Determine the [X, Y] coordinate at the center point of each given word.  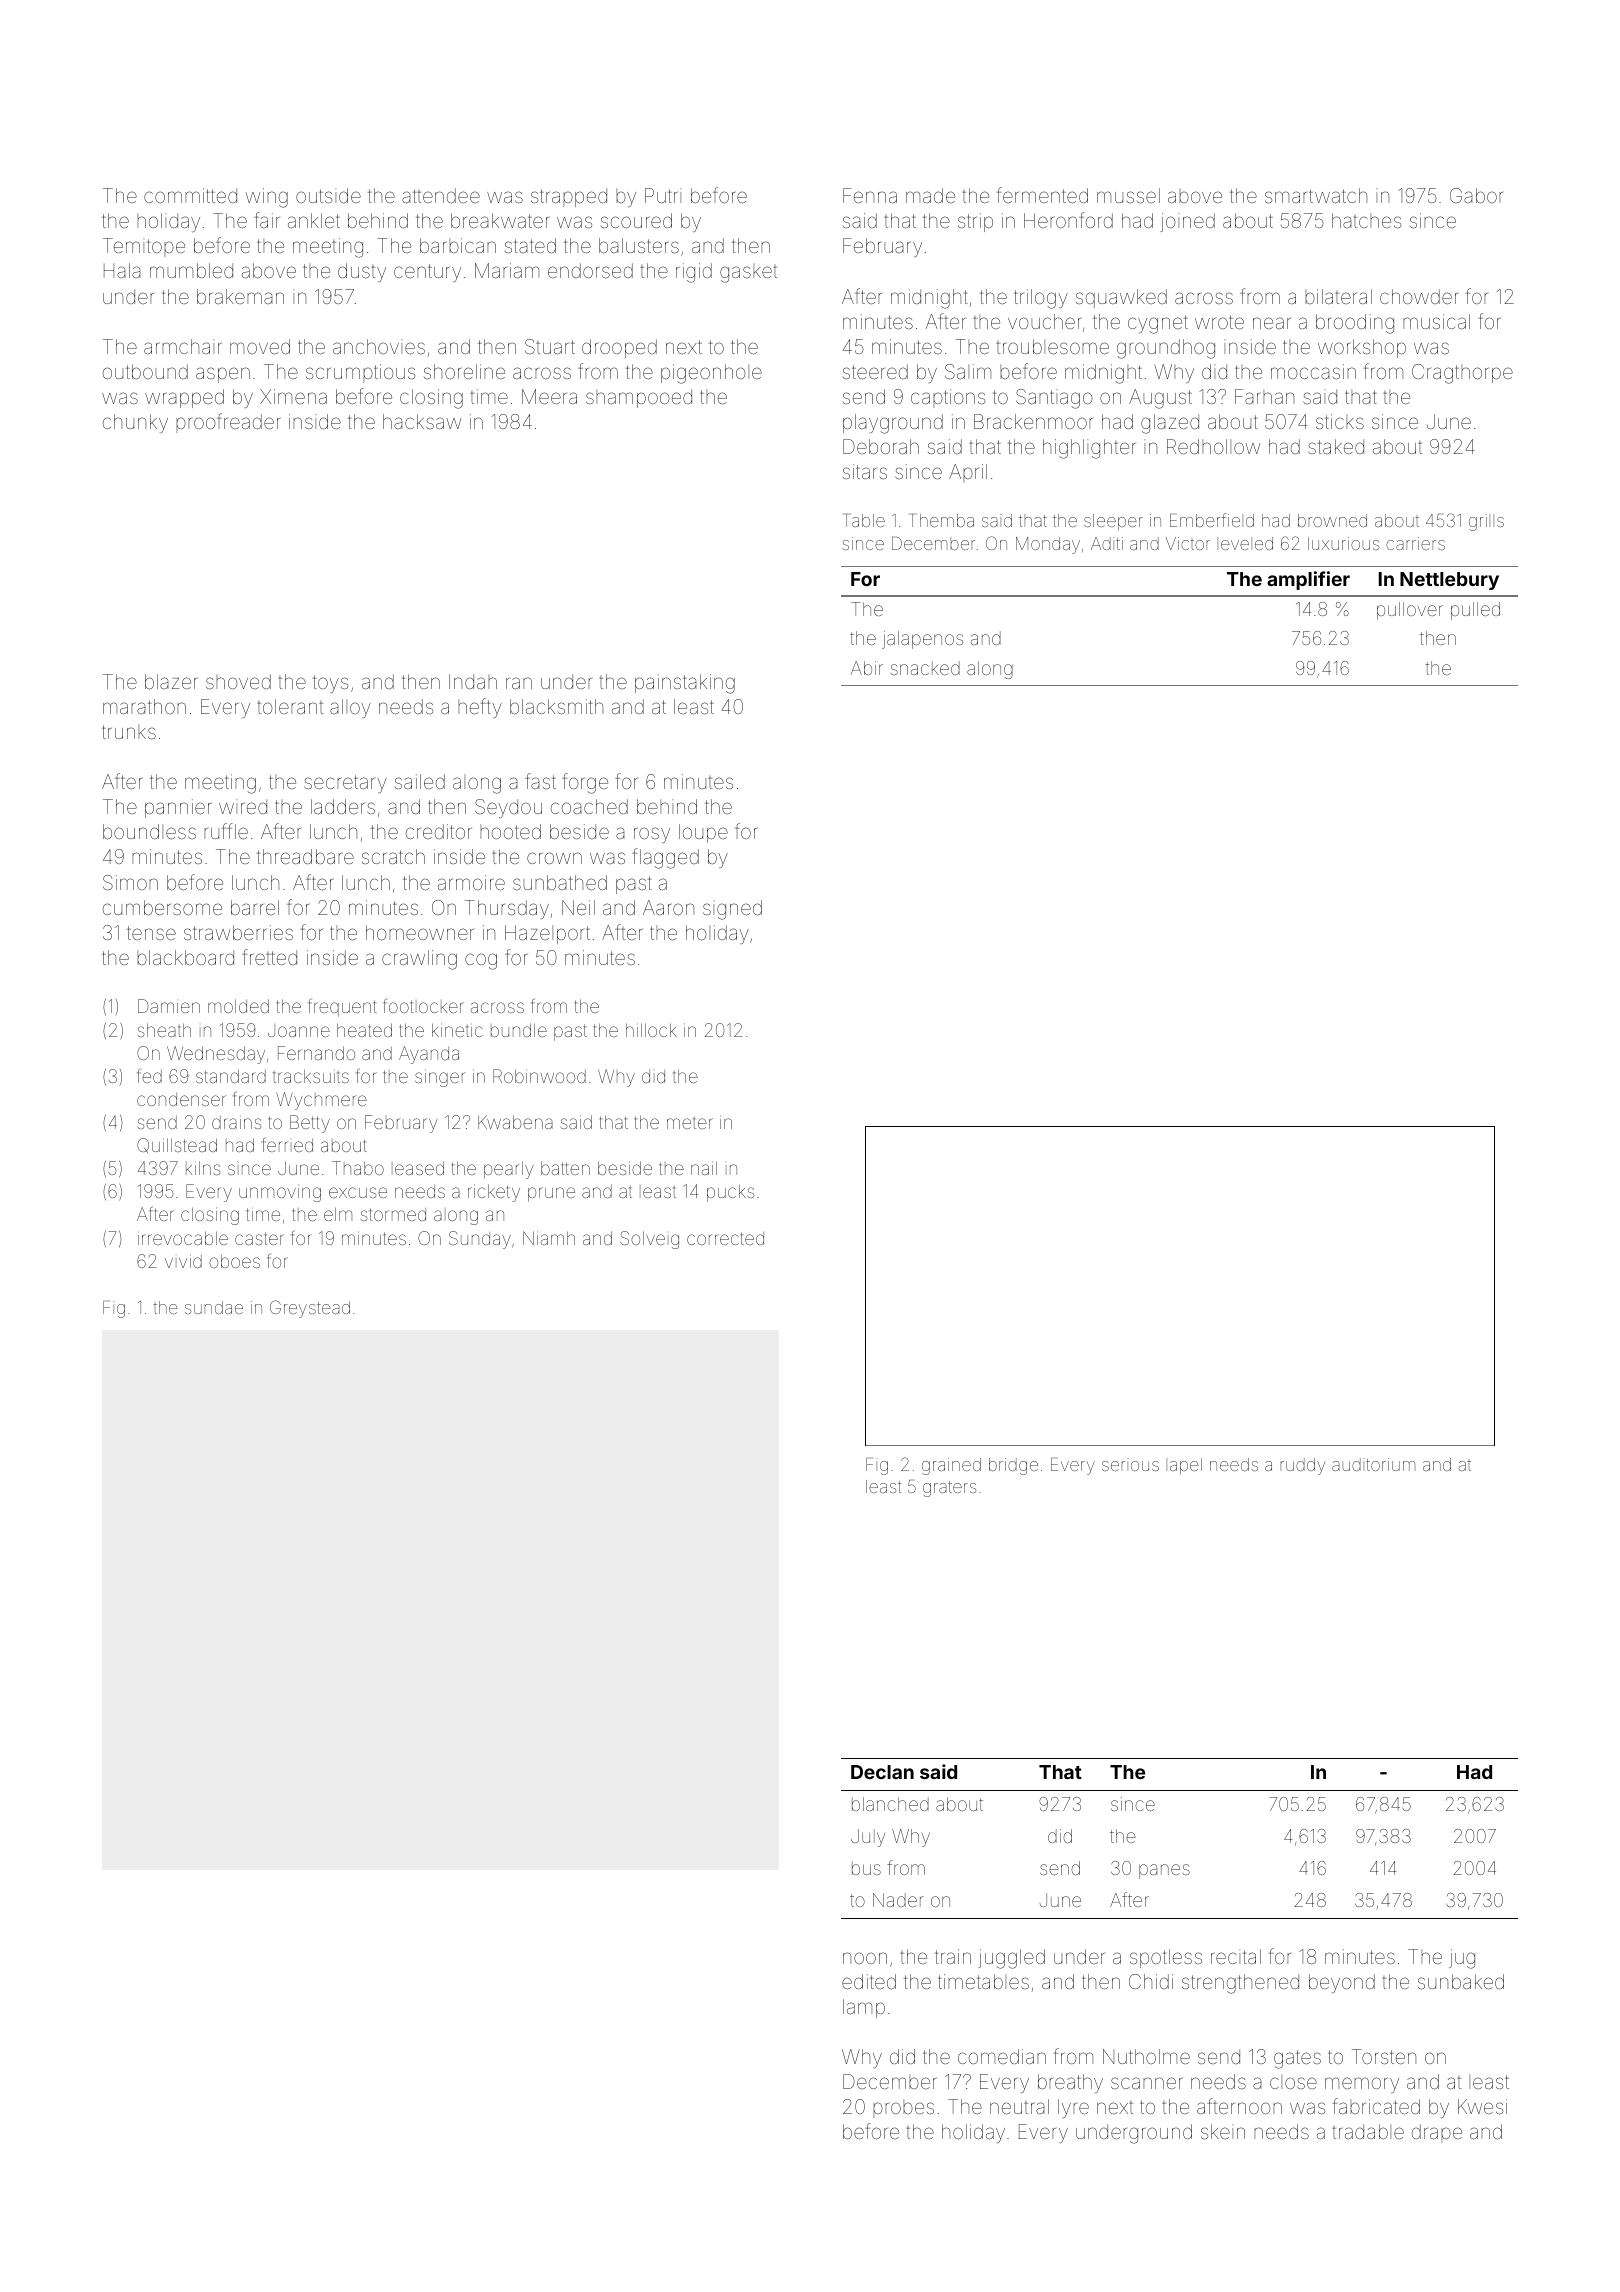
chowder [1419, 296]
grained [951, 1466]
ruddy [1303, 1466]
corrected [725, 1238]
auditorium [1373, 1464]
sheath [164, 1030]
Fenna [870, 195]
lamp [864, 2008]
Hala [122, 270]
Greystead [310, 1309]
